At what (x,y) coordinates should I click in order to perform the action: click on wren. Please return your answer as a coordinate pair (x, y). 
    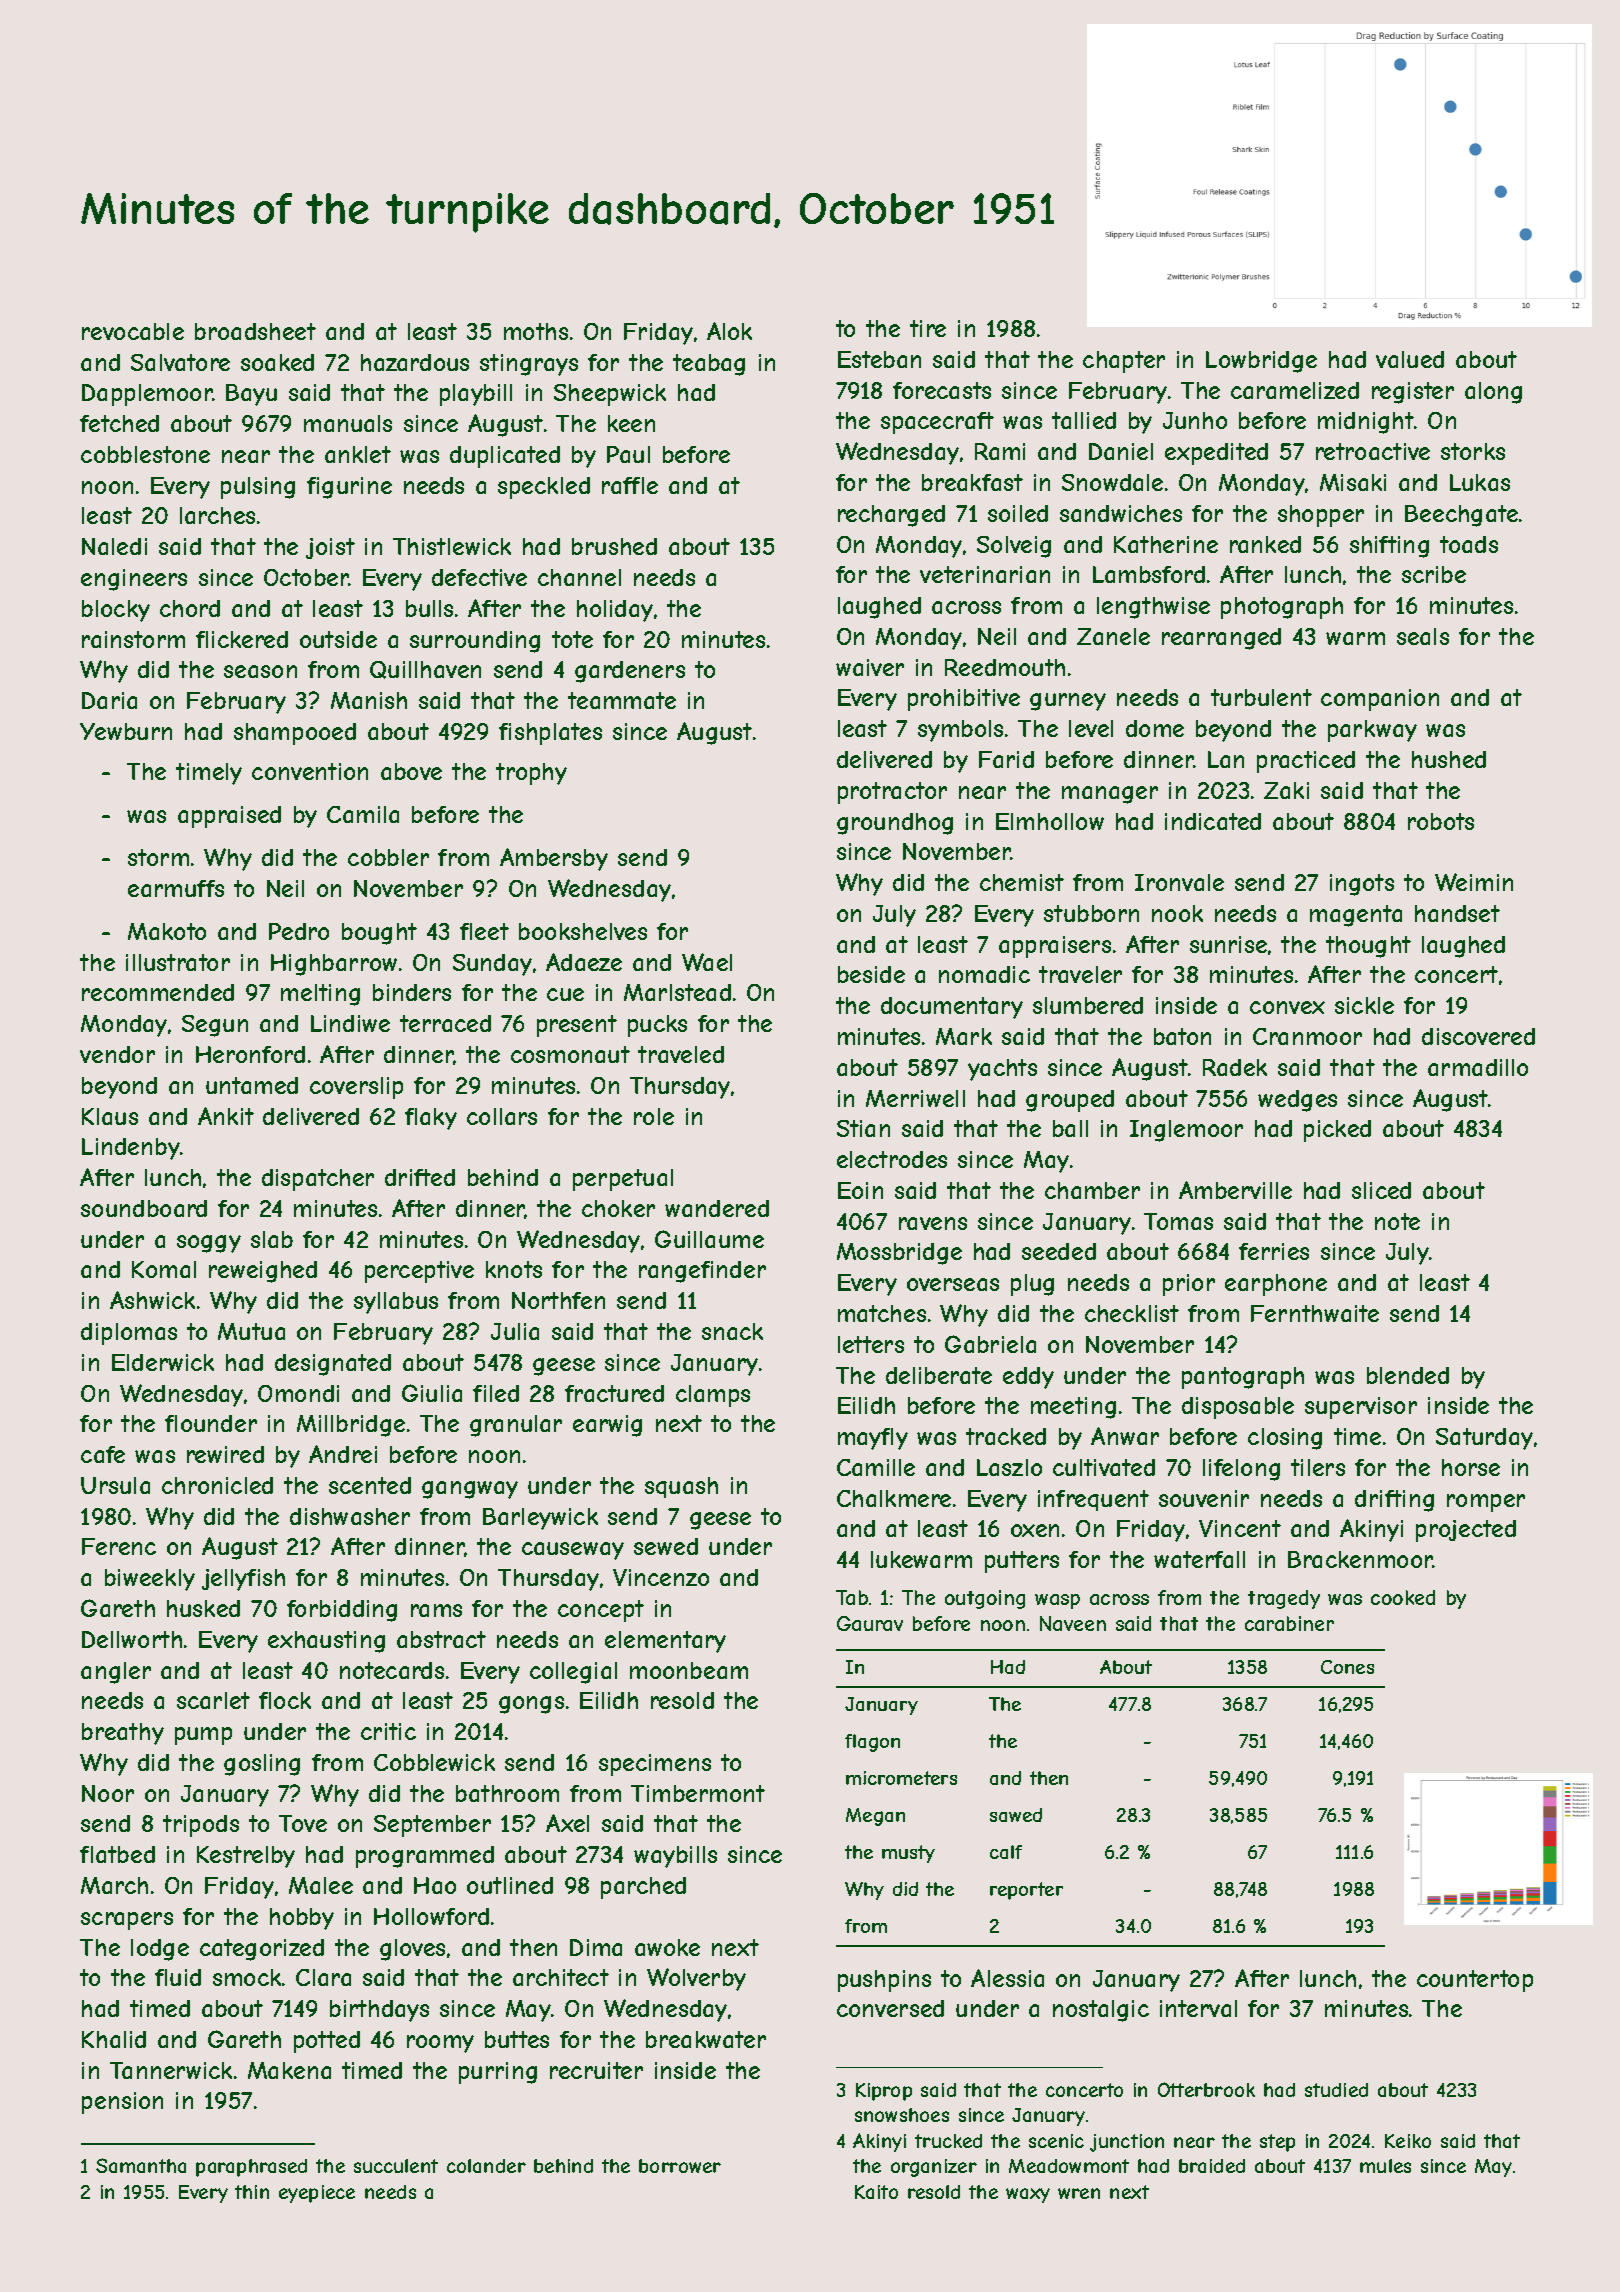
    Looking at the image, I should click on (1079, 2193).
